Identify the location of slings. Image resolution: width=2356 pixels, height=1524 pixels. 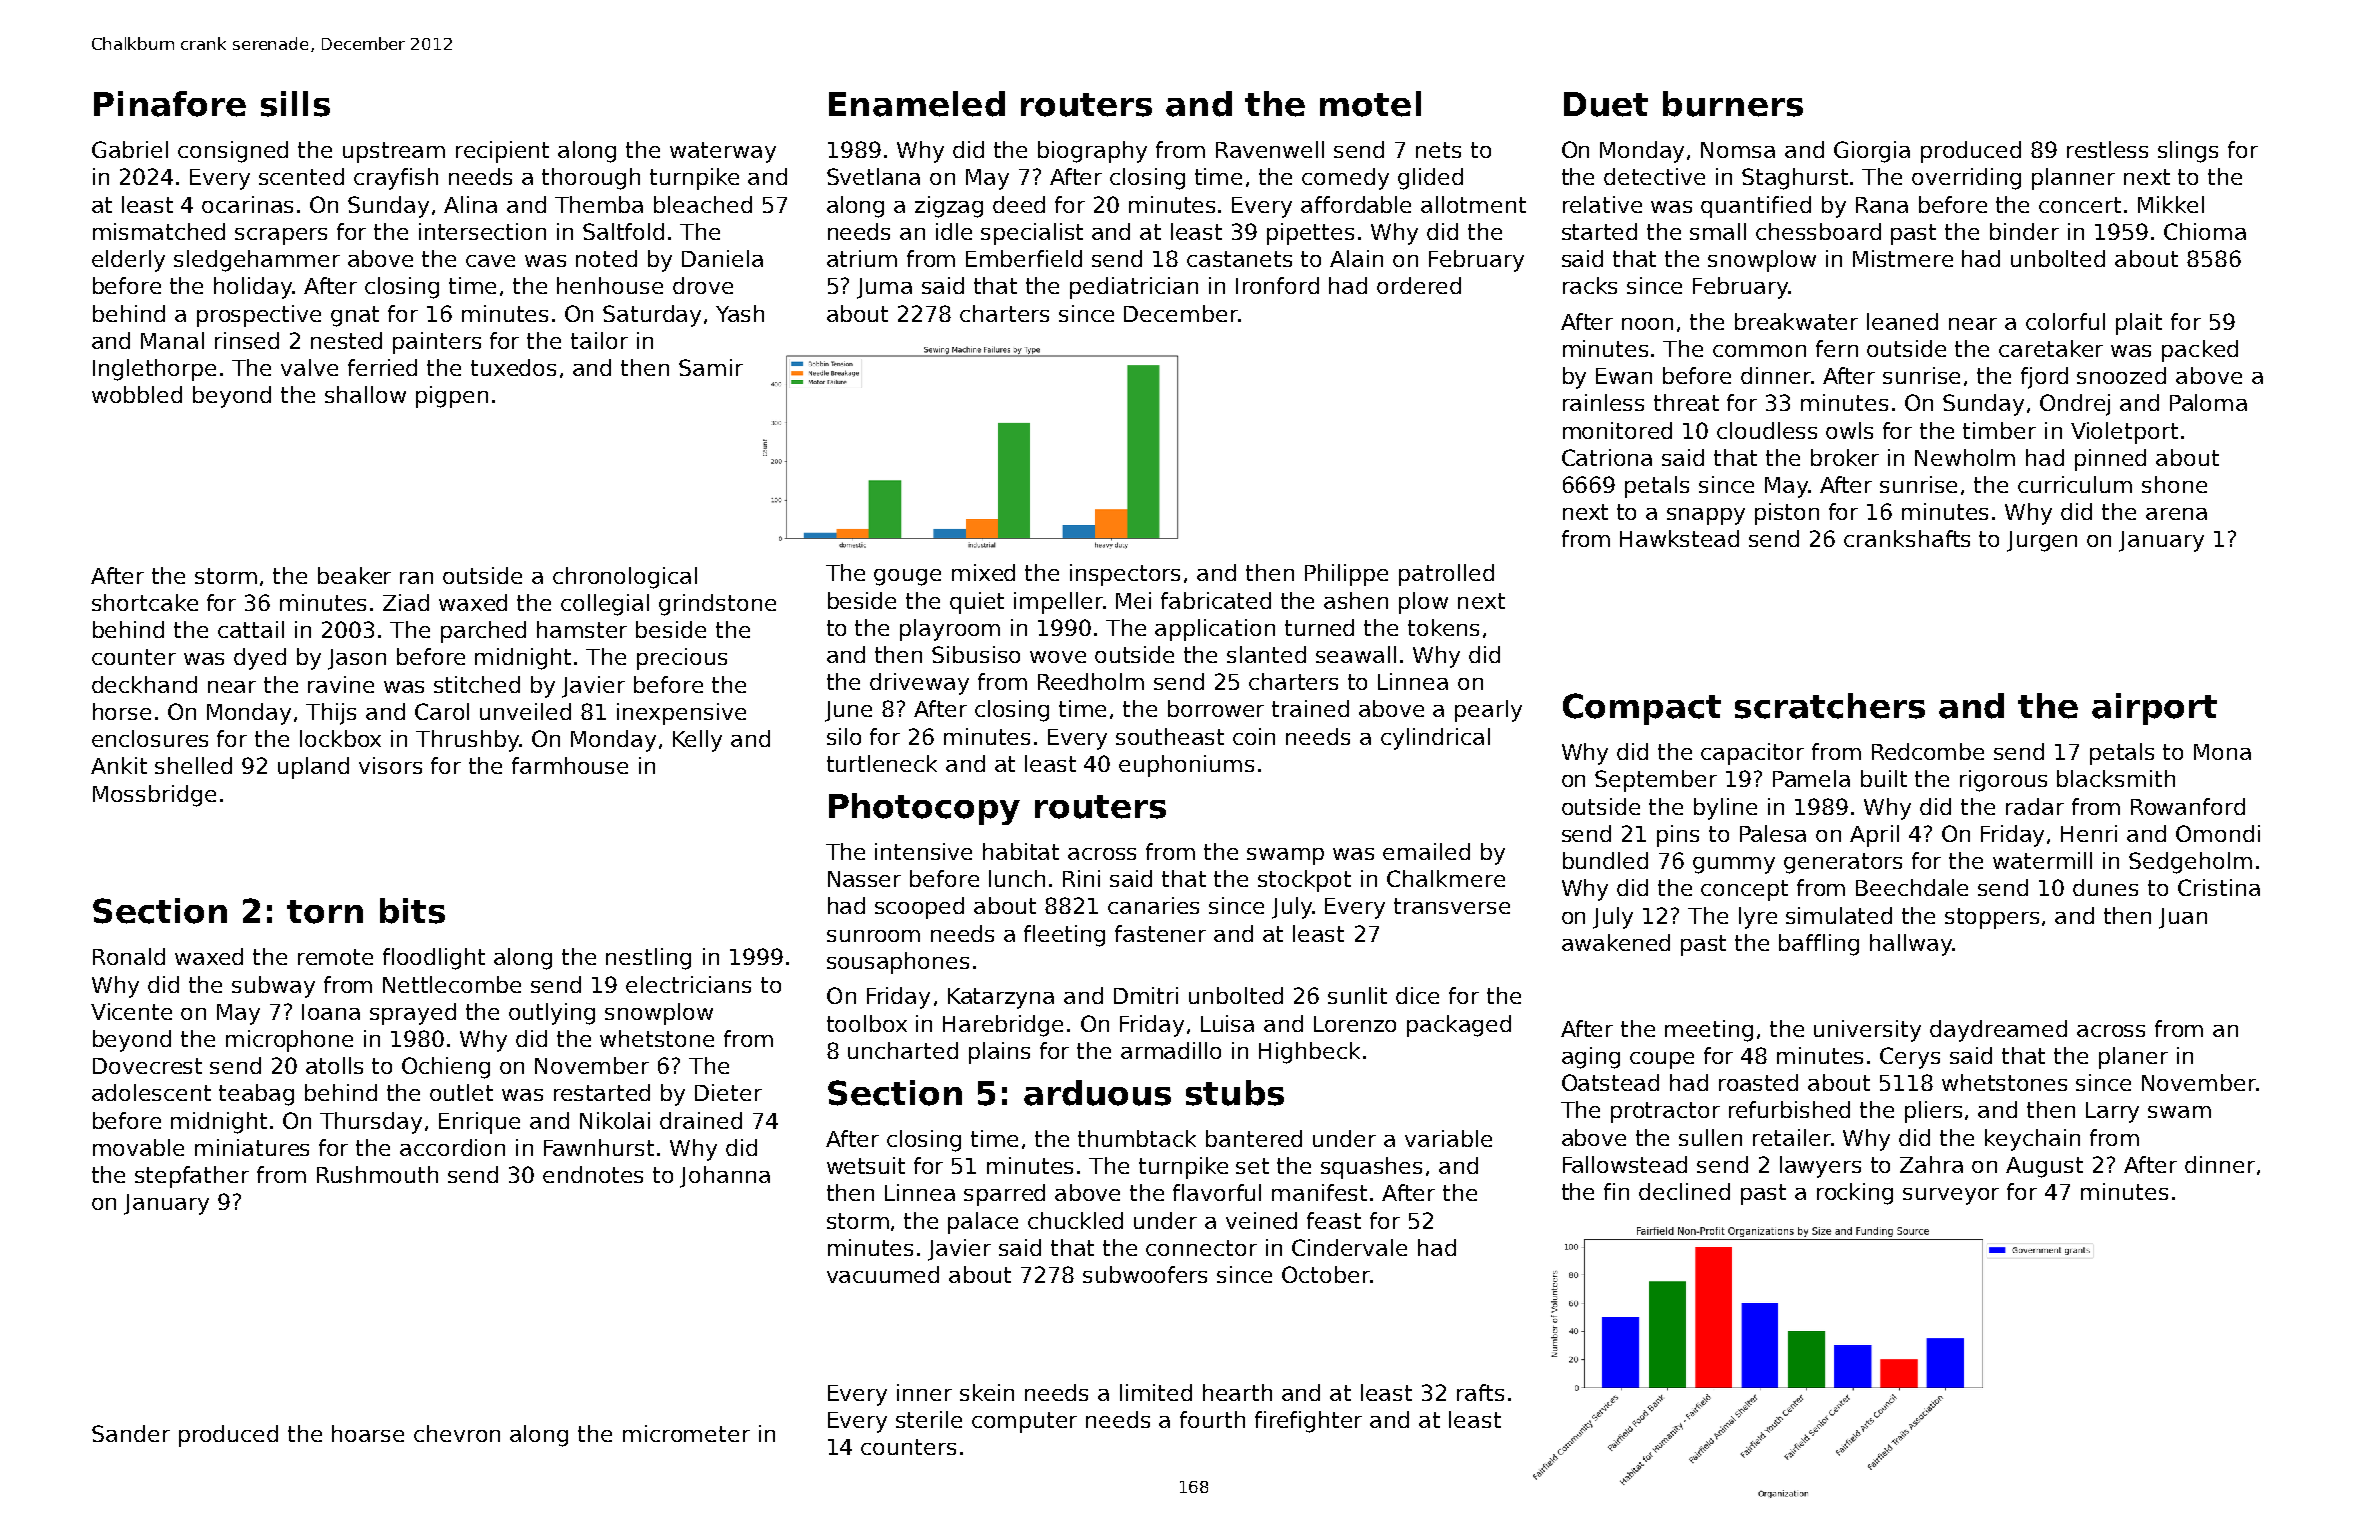
(2188, 152).
